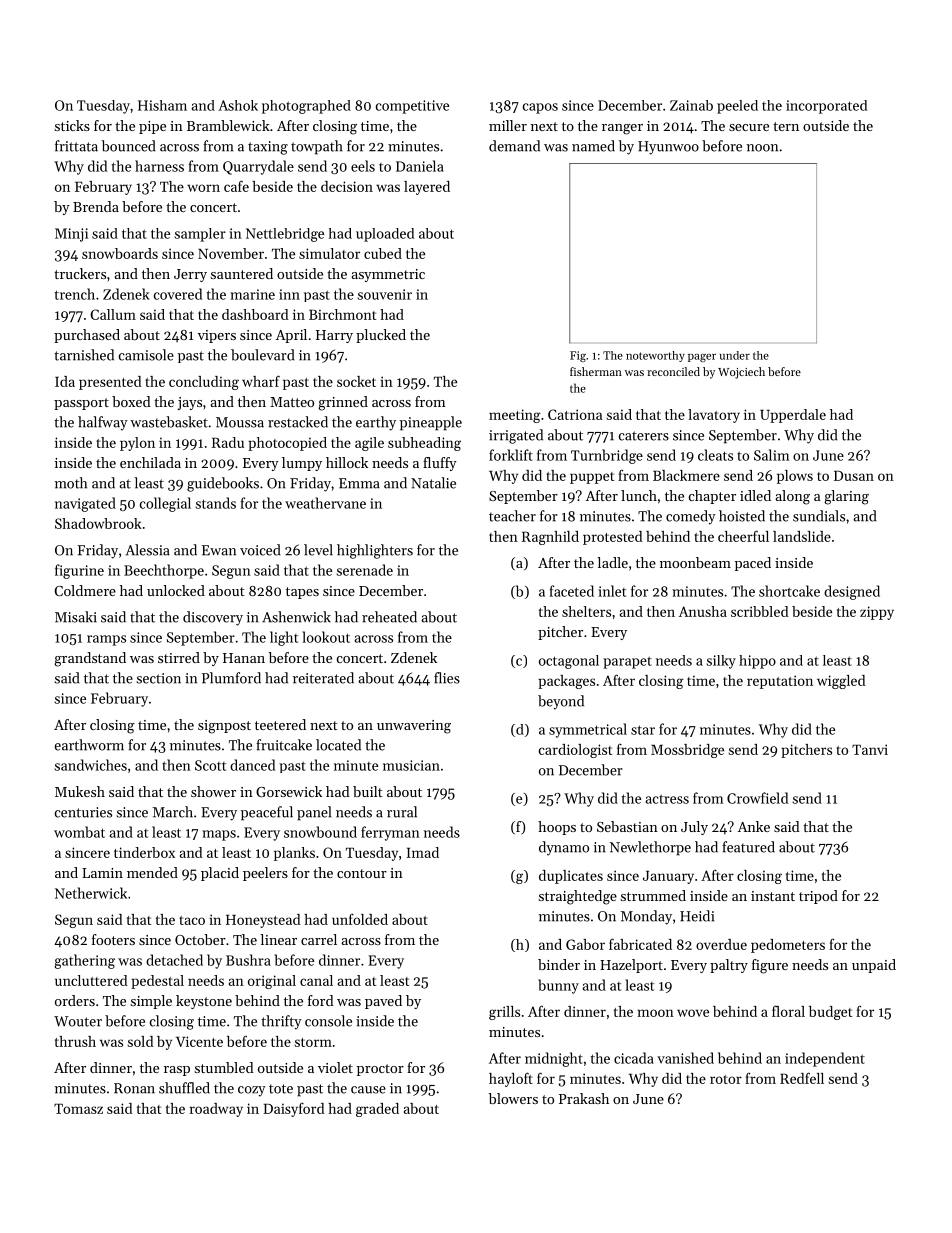 The image size is (952, 1233). What do you see at coordinates (627, 826) in the image?
I see `Sebastian` at bounding box center [627, 826].
